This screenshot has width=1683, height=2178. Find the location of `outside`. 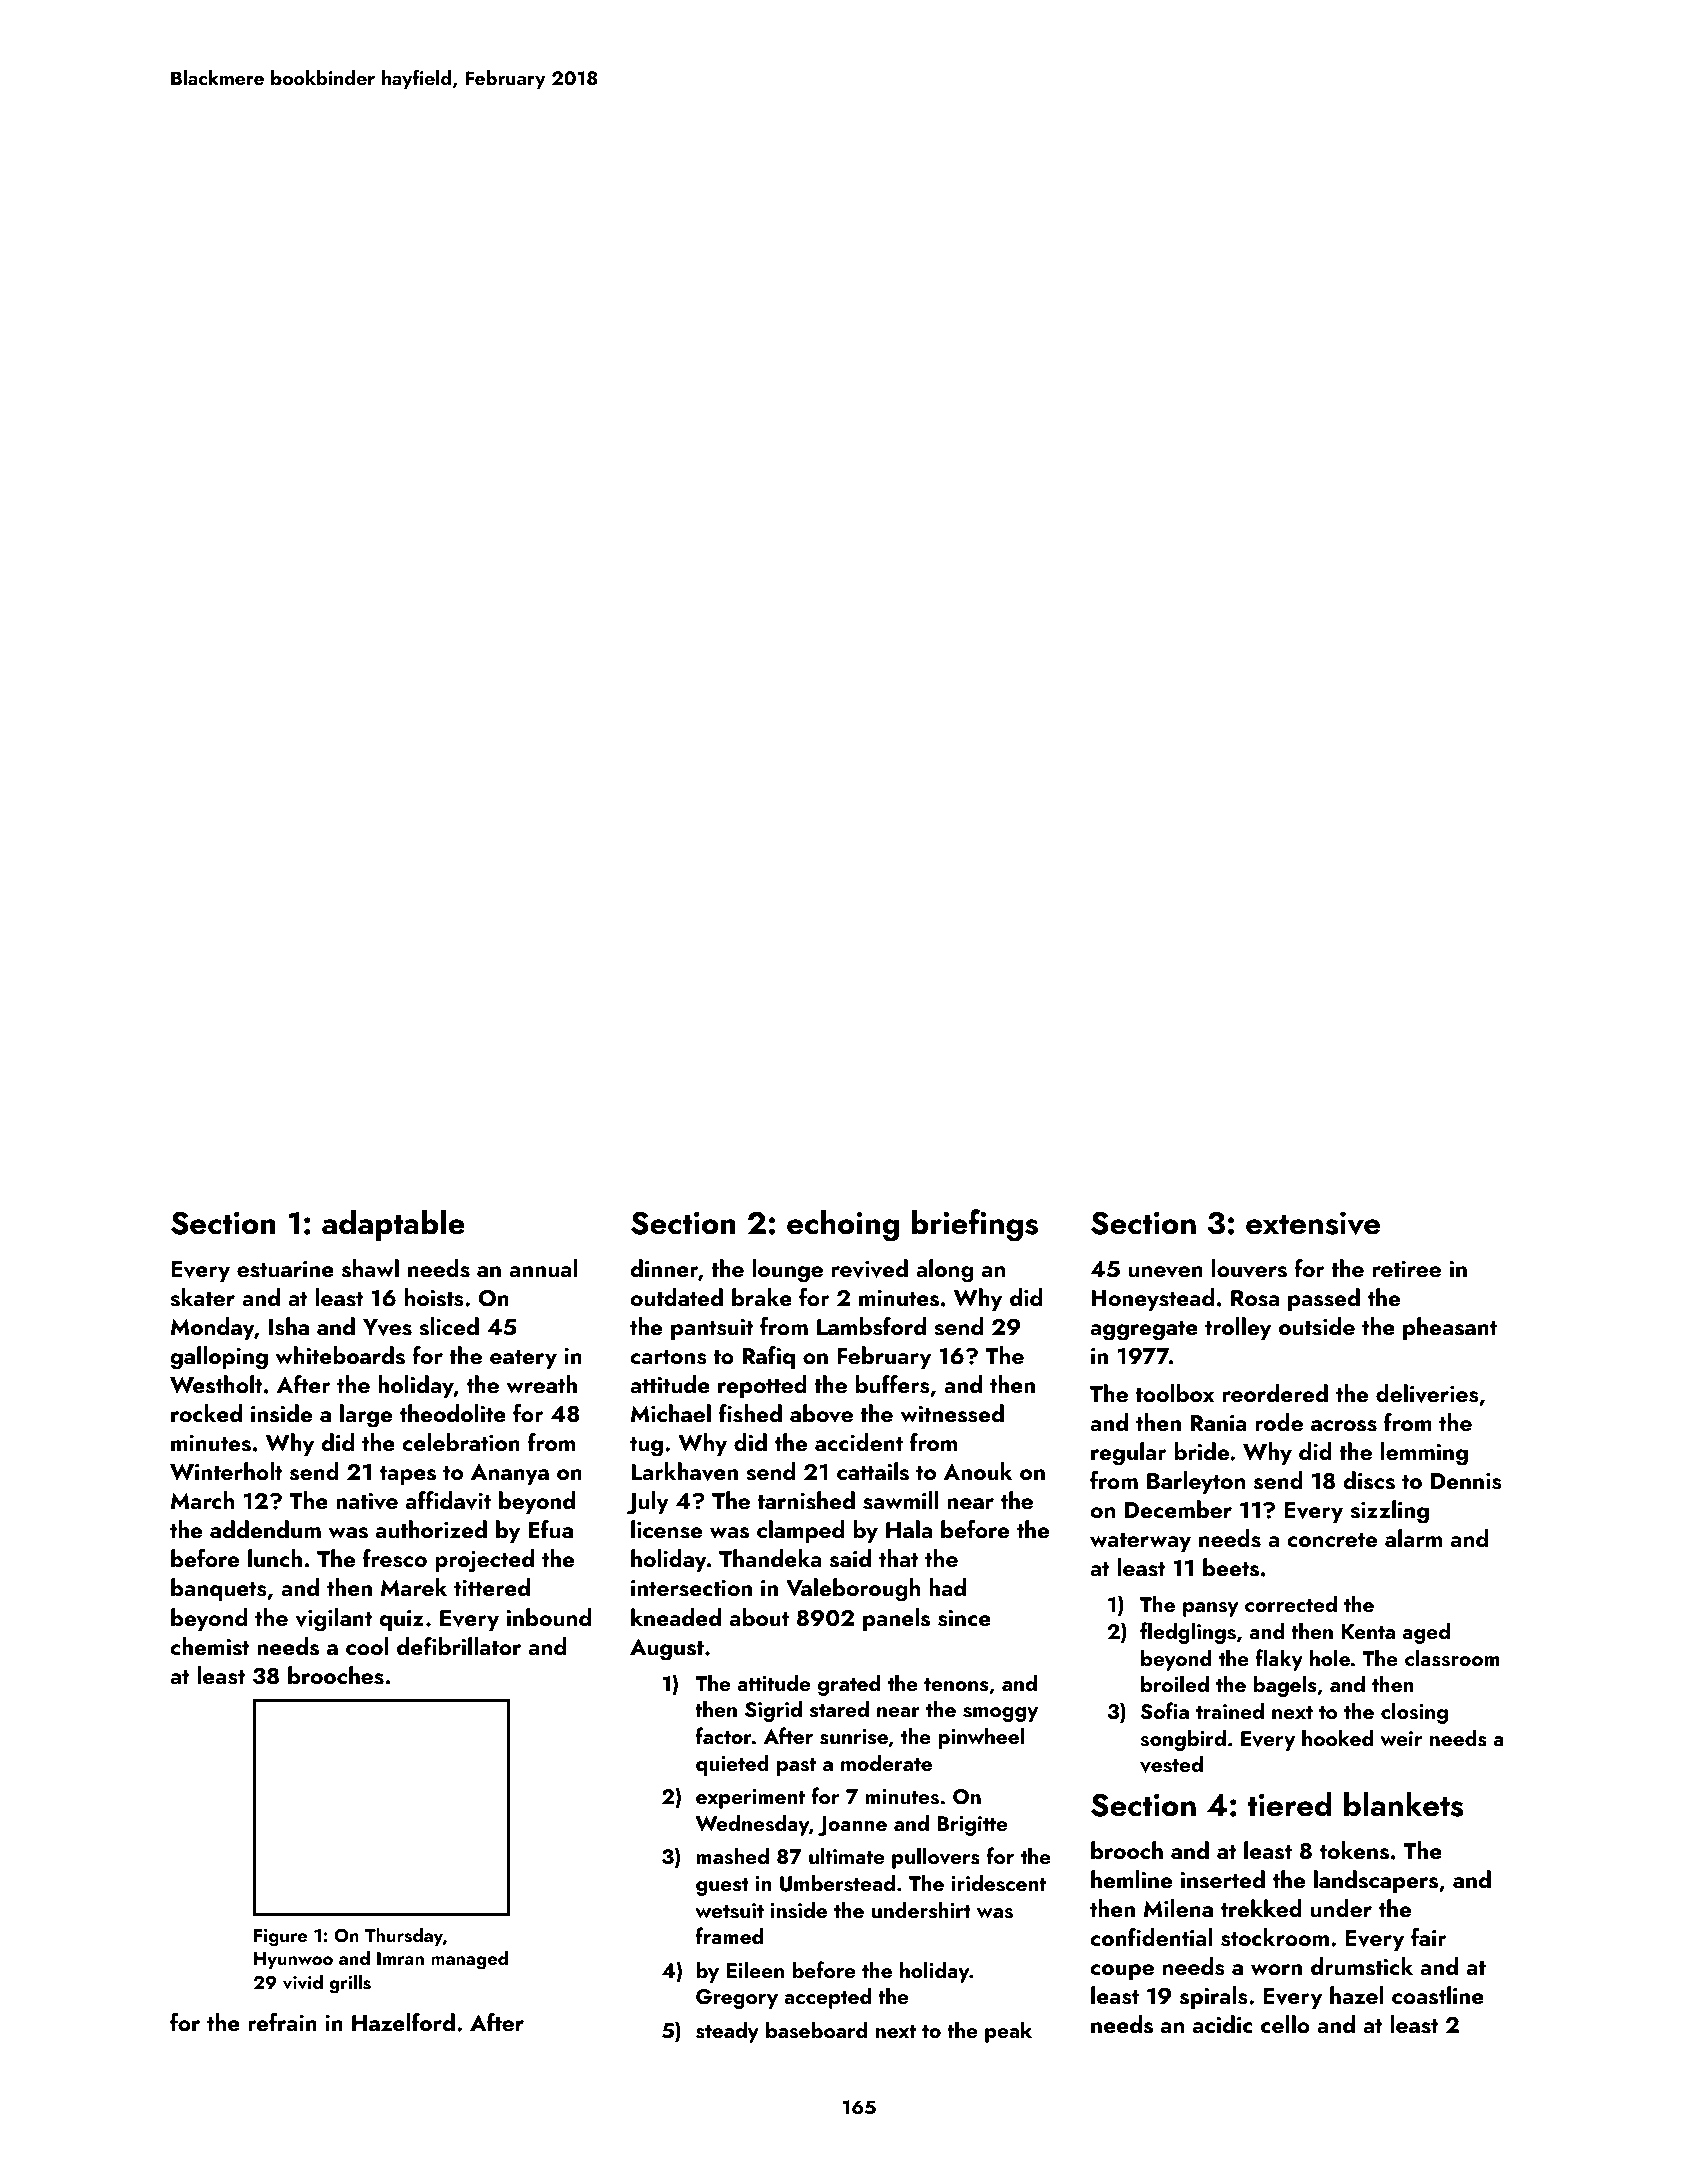

outside is located at coordinates (1317, 1326).
